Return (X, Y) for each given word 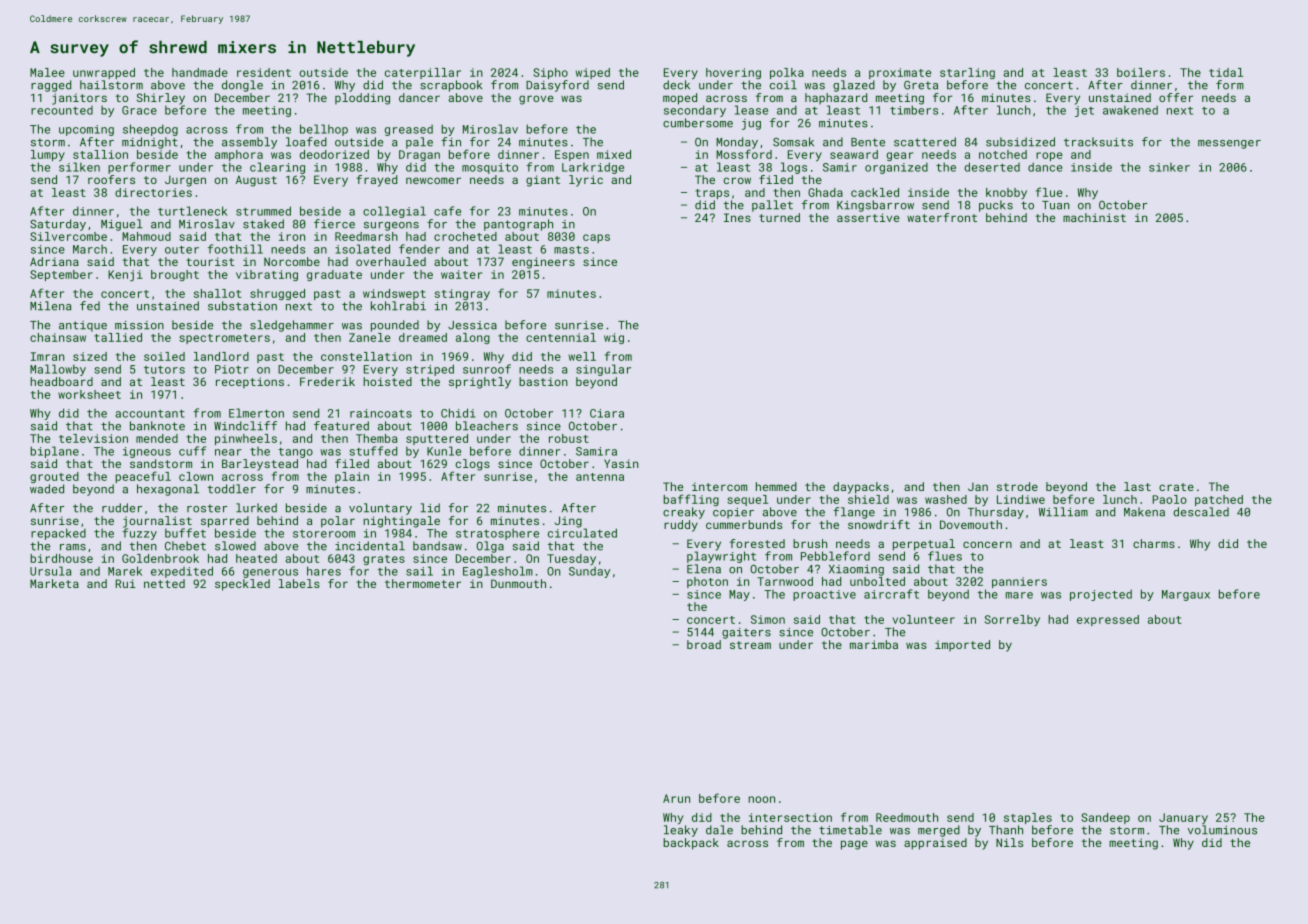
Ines (737, 217)
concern (987, 544)
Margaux (1186, 595)
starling (967, 73)
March (90, 249)
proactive (824, 595)
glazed (854, 86)
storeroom (324, 534)
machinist (1094, 217)
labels (299, 583)
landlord (221, 356)
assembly (249, 143)
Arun (676, 798)
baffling (691, 500)
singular (603, 370)
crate (1176, 487)
